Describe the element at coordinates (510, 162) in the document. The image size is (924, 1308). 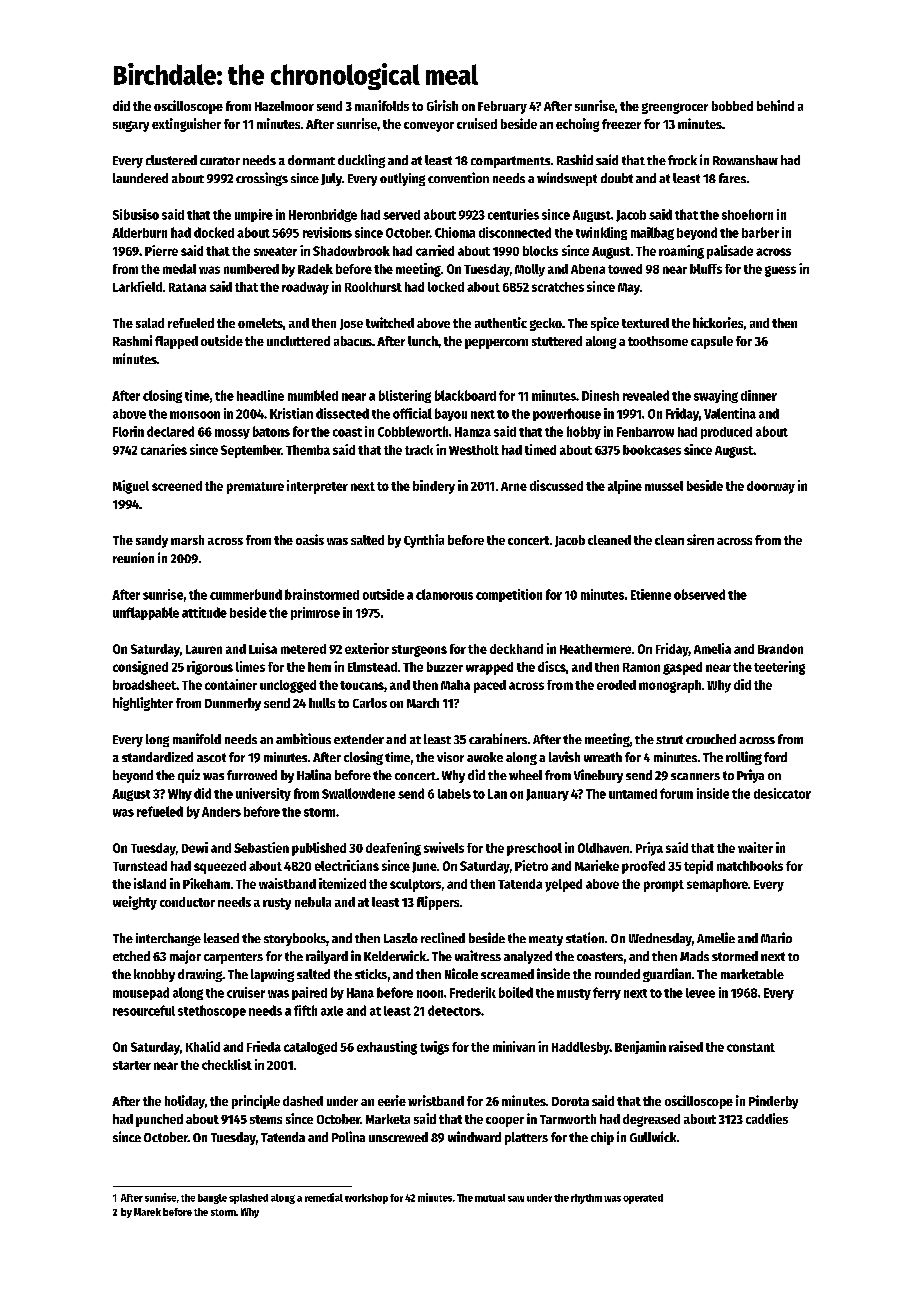
I see `compartments` at that location.
